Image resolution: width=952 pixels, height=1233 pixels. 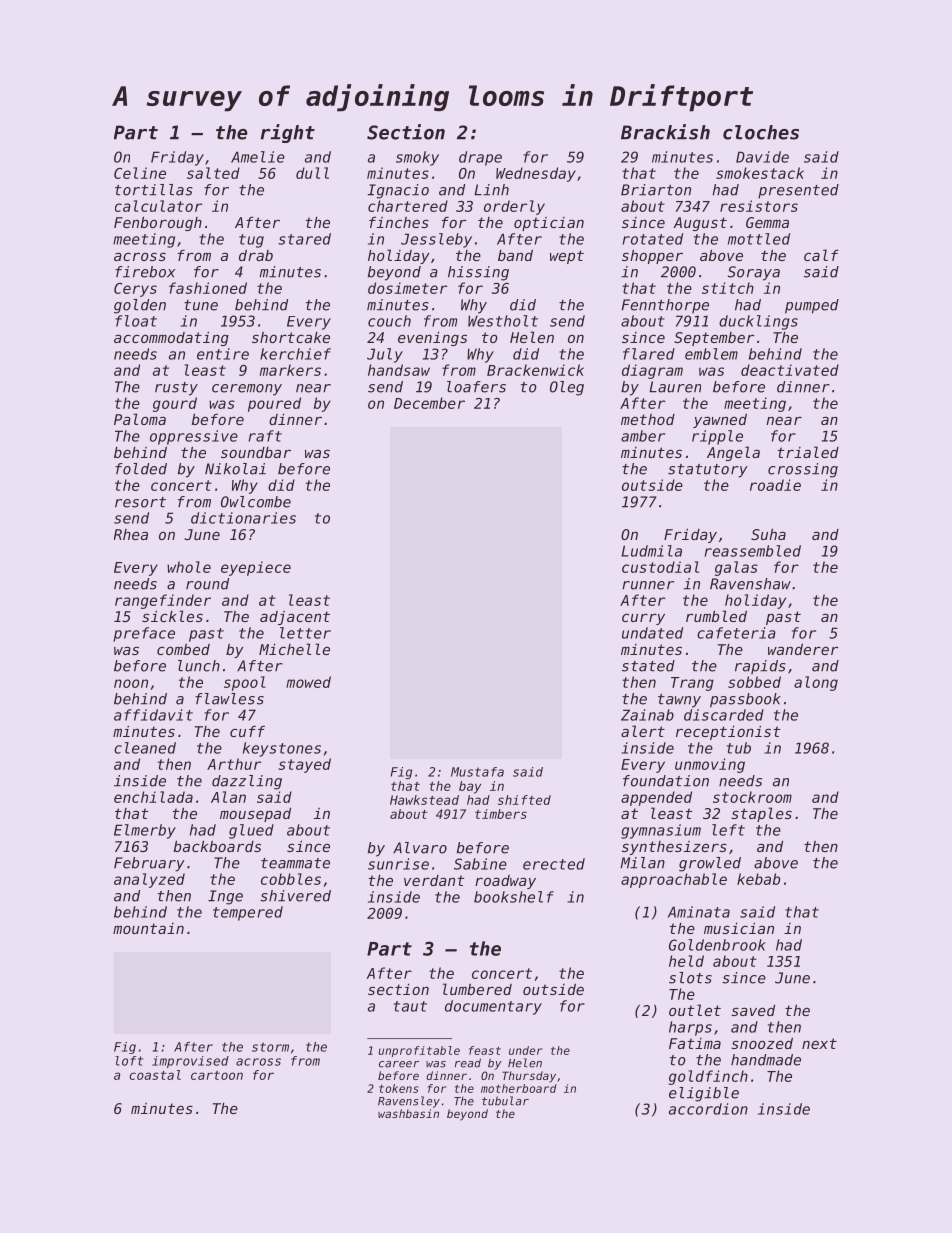 What do you see at coordinates (761, 132) in the screenshot?
I see `cloches` at bounding box center [761, 132].
